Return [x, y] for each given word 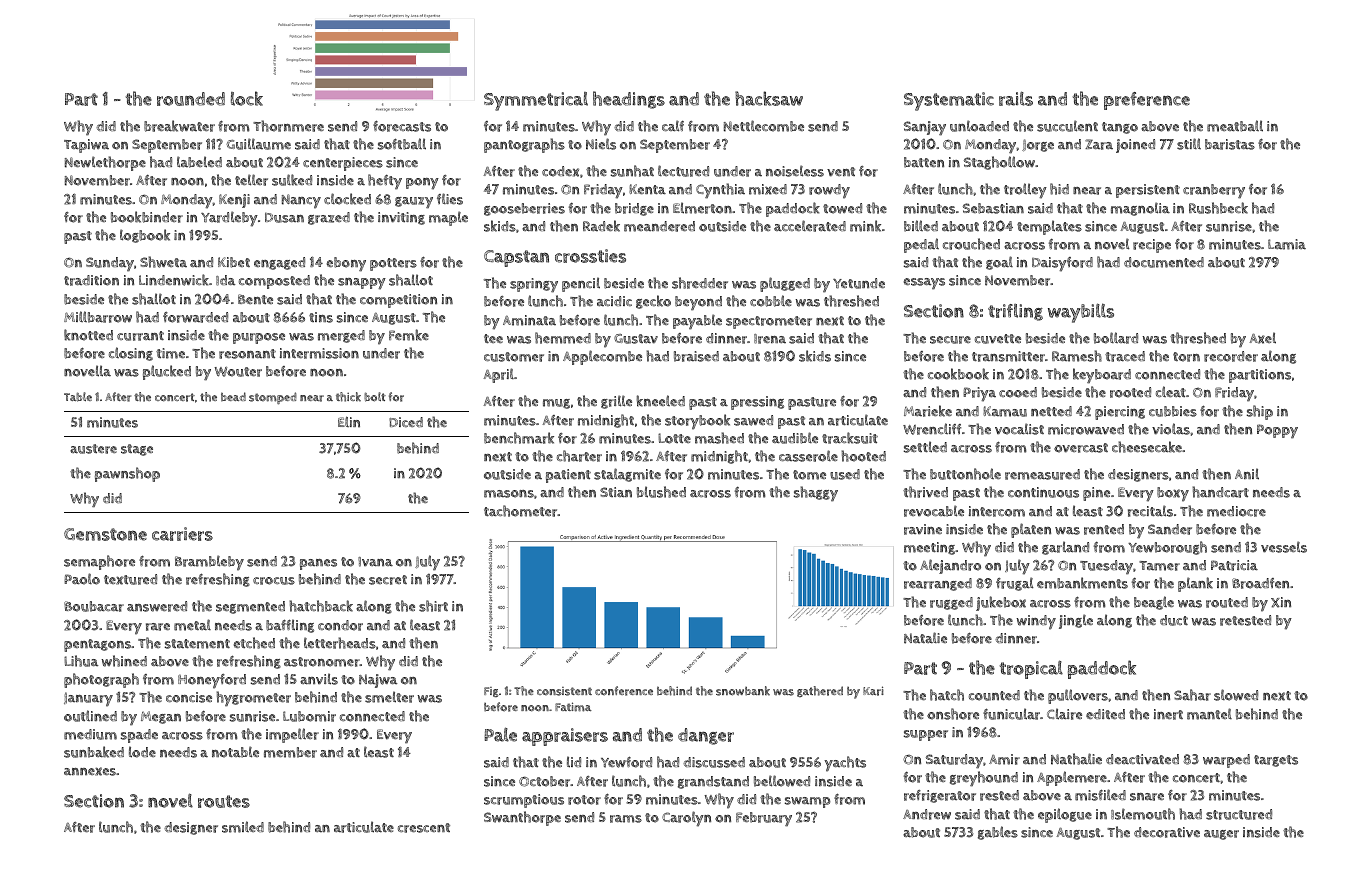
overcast [1081, 448]
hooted [863, 456]
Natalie [925, 638]
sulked [292, 180]
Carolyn [686, 819]
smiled [243, 827]
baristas [1230, 144]
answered [157, 606]
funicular [1011, 714]
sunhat [632, 171]
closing [131, 354]
